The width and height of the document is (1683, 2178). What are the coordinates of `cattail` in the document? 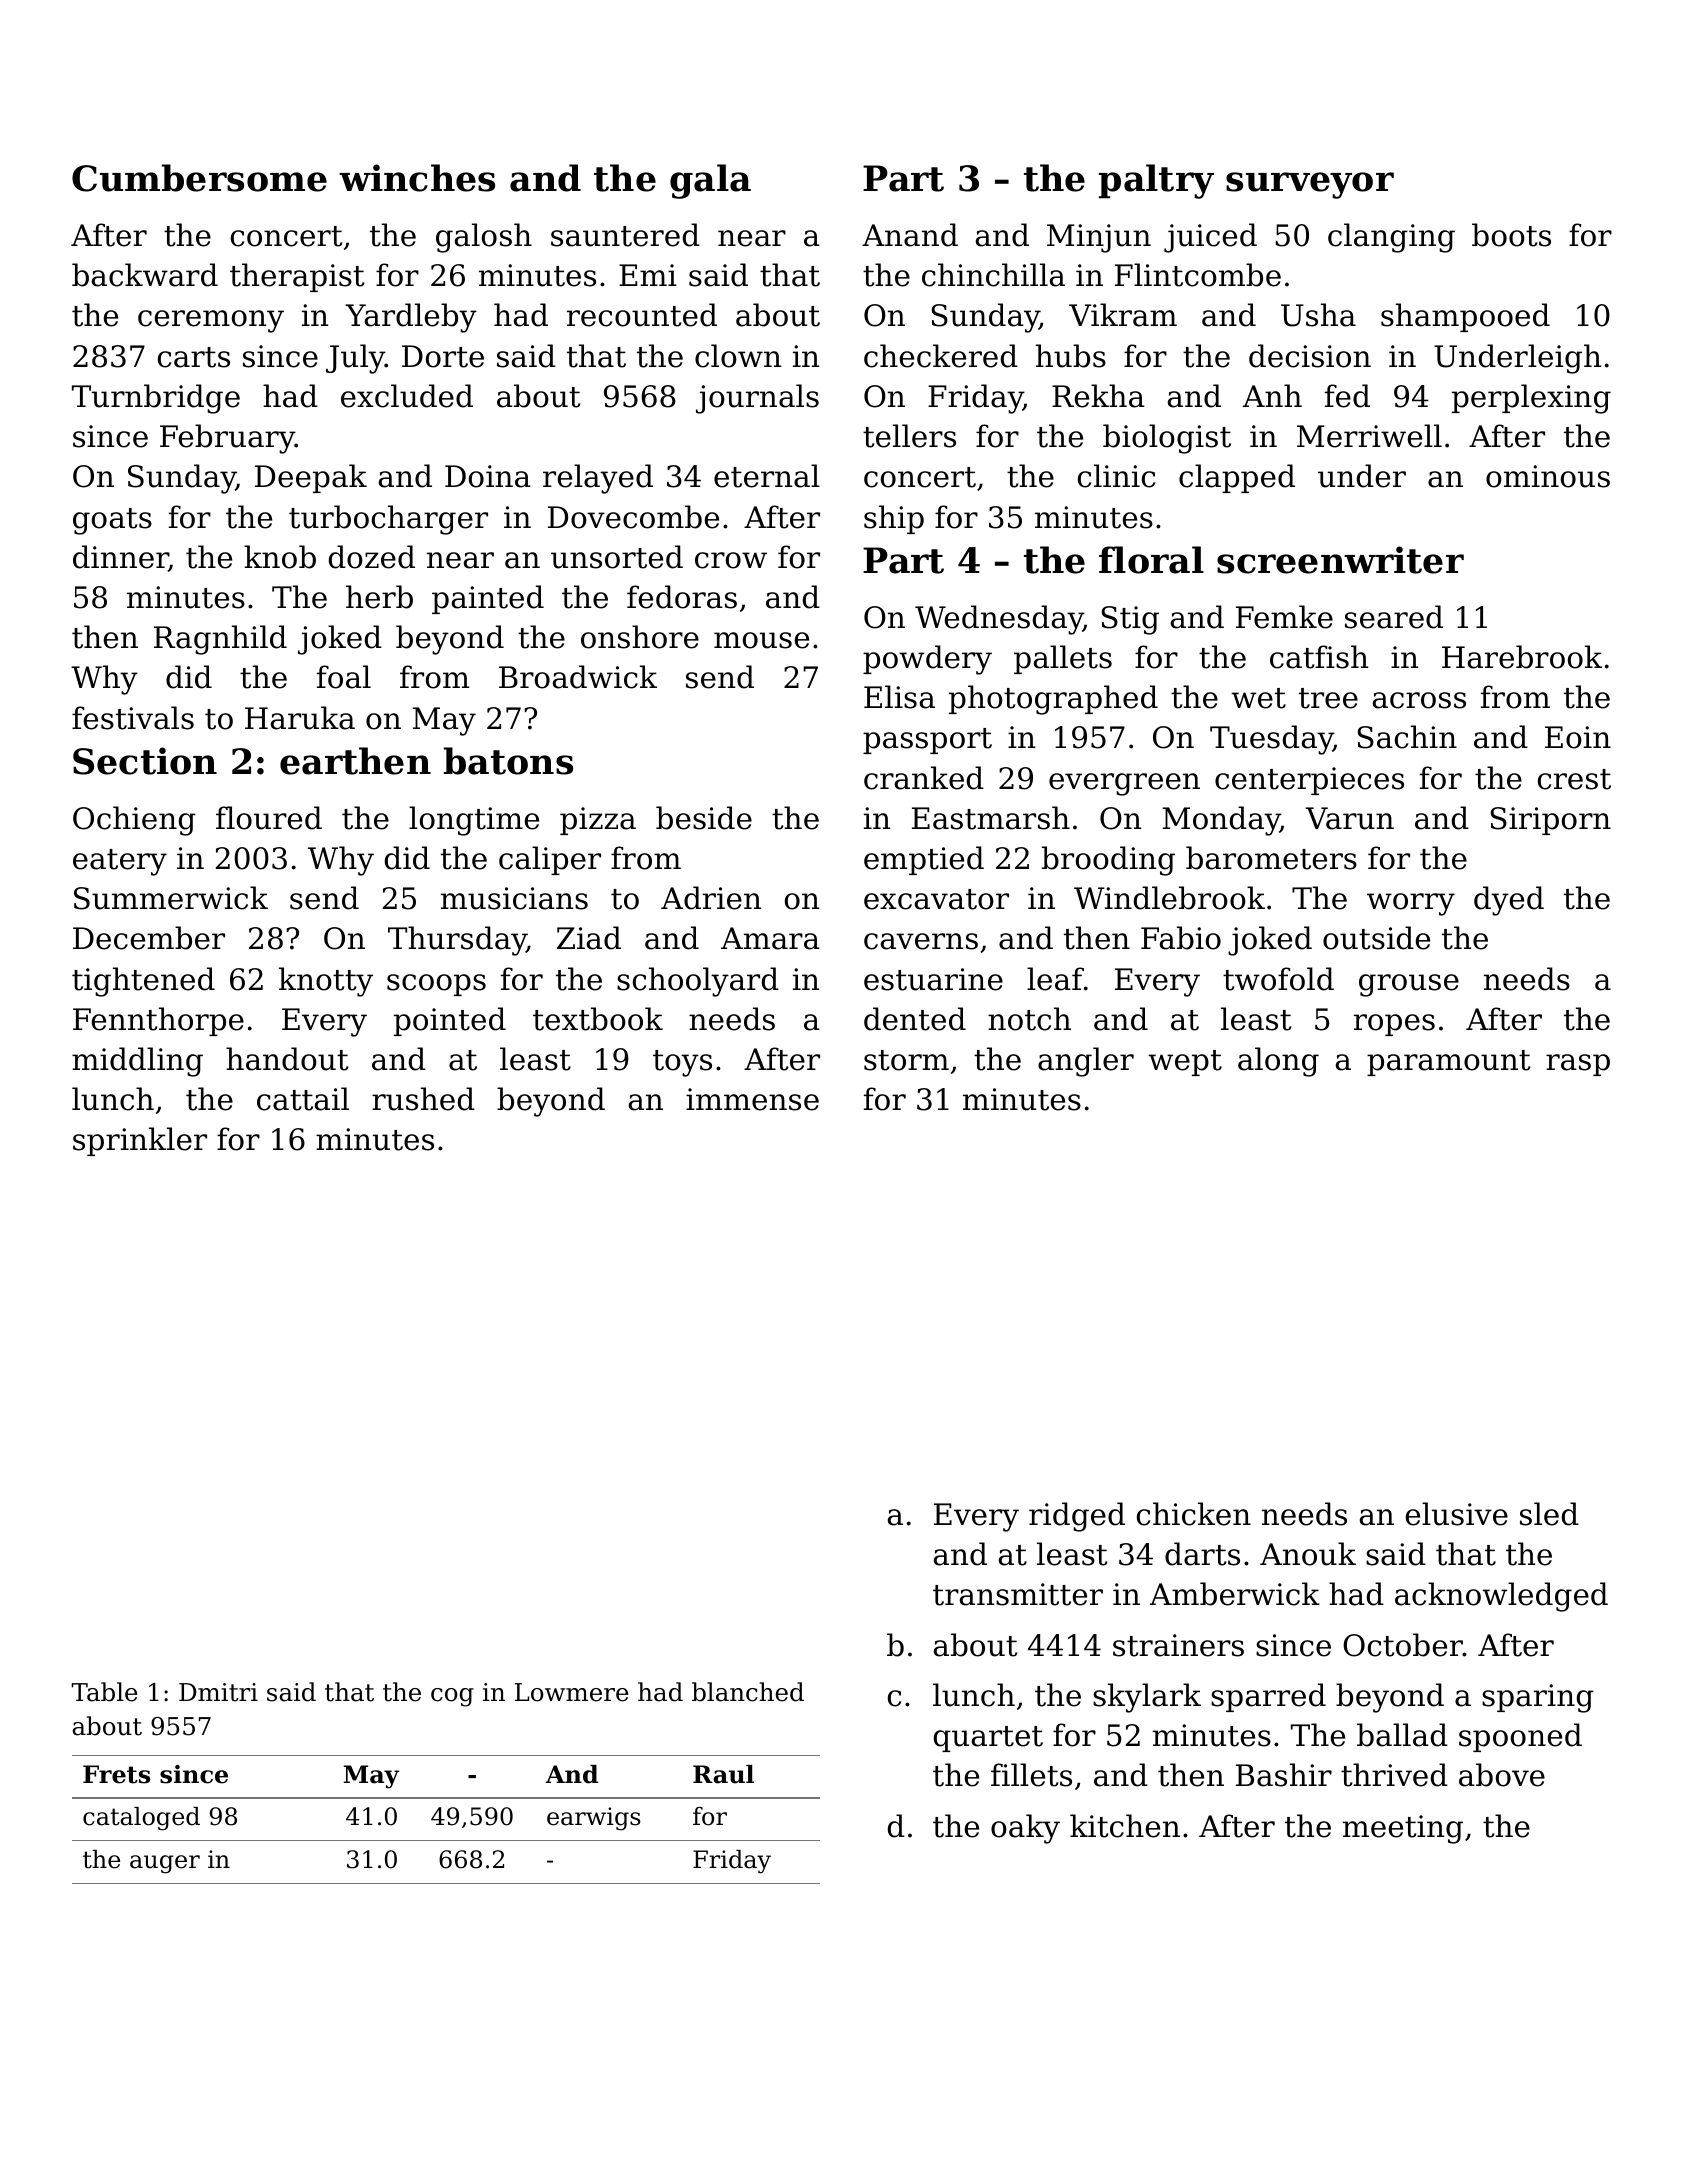 It's located at (303, 1099).
